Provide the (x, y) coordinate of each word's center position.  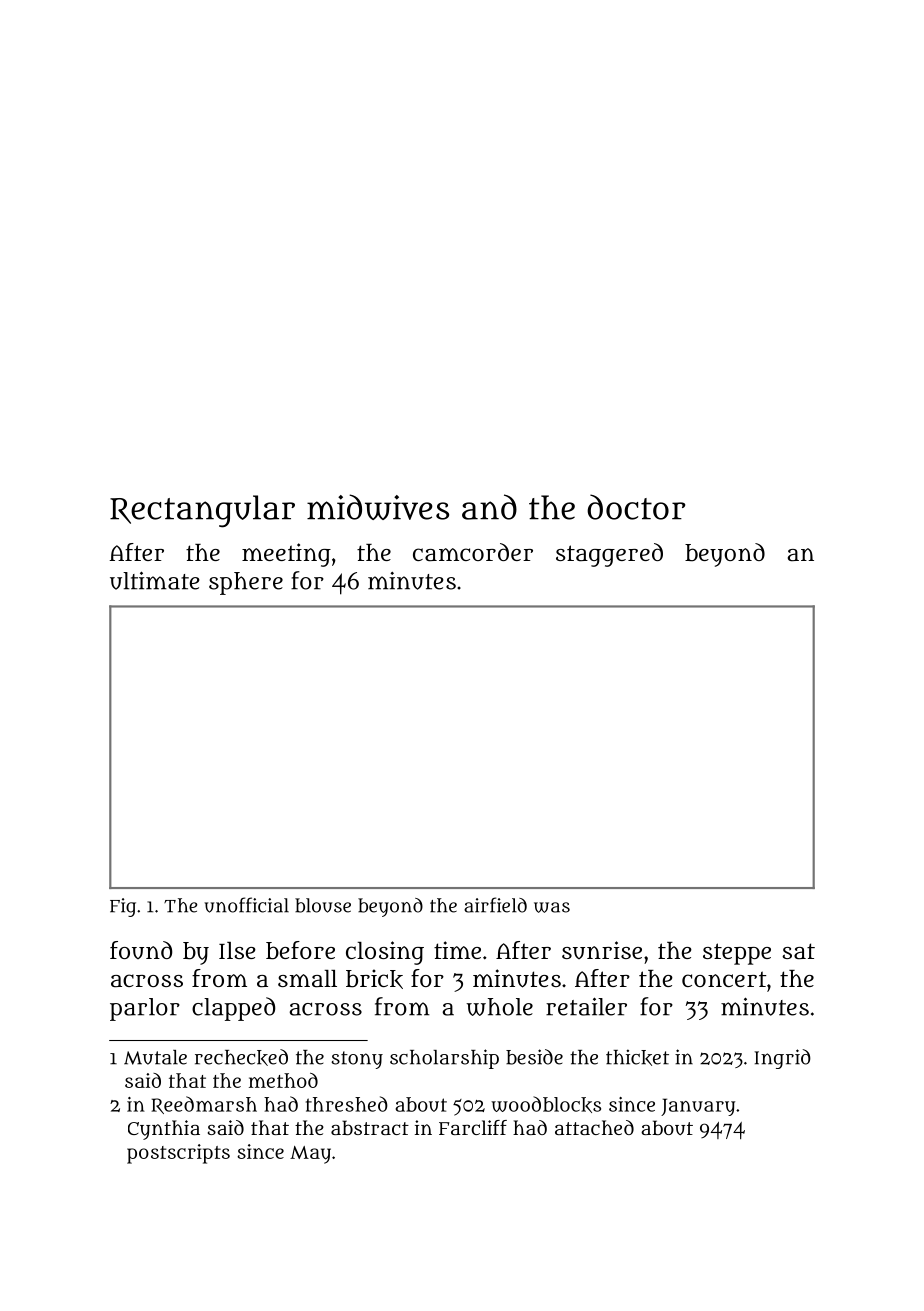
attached (594, 1127)
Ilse (237, 950)
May (310, 1155)
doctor (636, 507)
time (457, 950)
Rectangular (202, 511)
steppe (737, 954)
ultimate (155, 580)
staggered (609, 555)
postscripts (178, 1154)
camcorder (473, 552)
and (489, 507)
